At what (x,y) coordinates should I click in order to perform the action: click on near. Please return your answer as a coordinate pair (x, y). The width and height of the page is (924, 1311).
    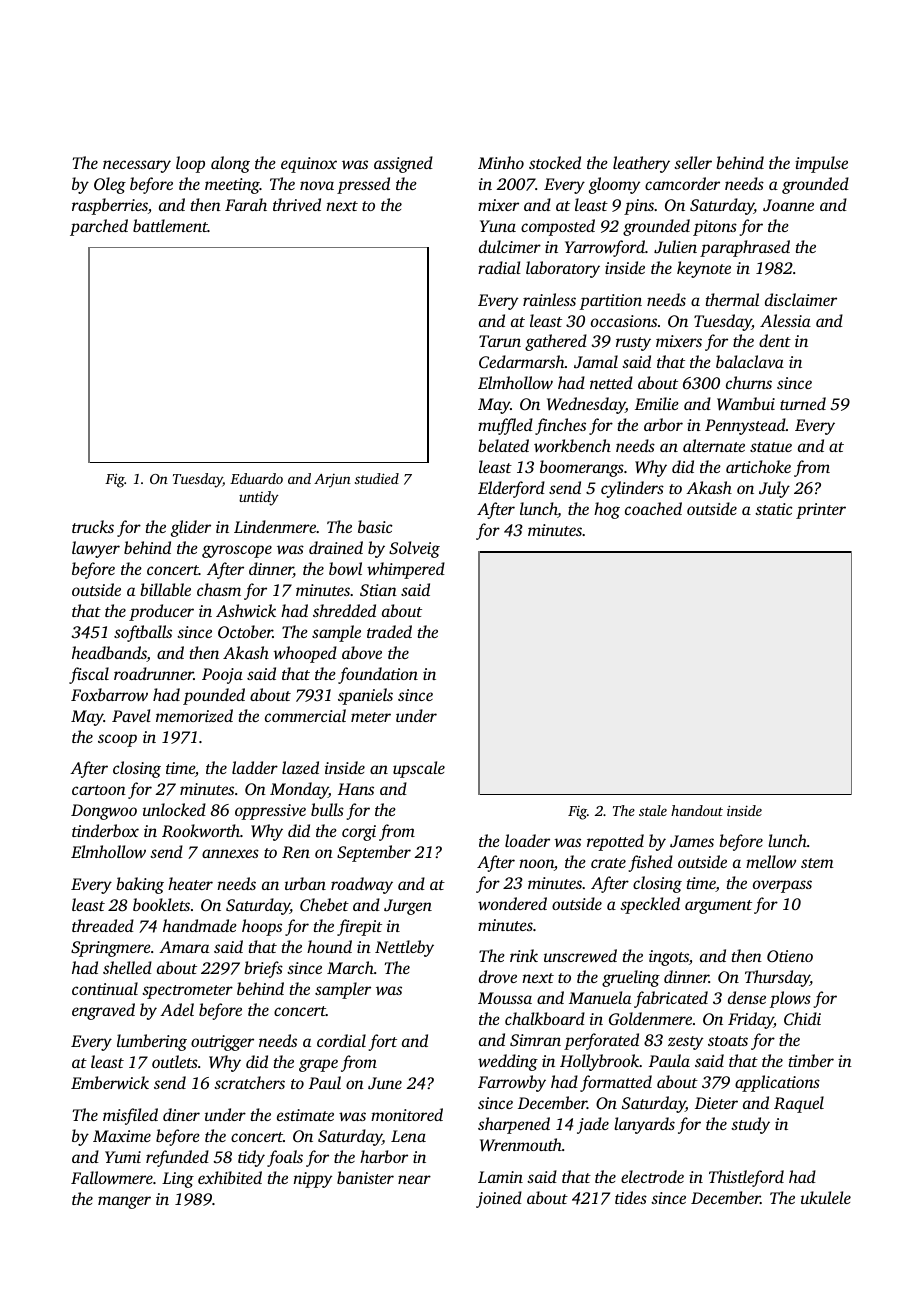
    Looking at the image, I should click on (414, 1179).
